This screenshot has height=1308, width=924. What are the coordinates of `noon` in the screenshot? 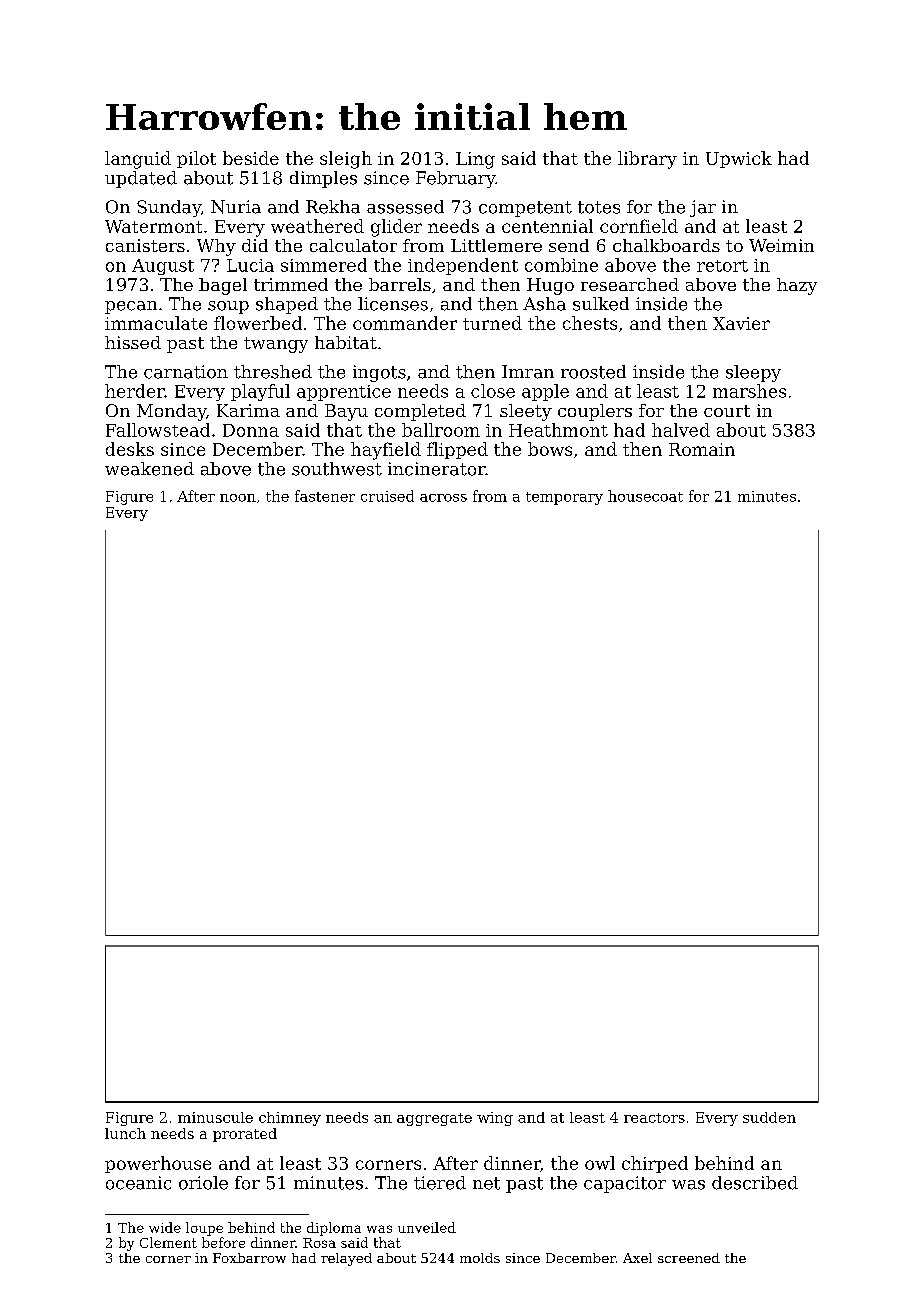 It's located at (238, 498).
